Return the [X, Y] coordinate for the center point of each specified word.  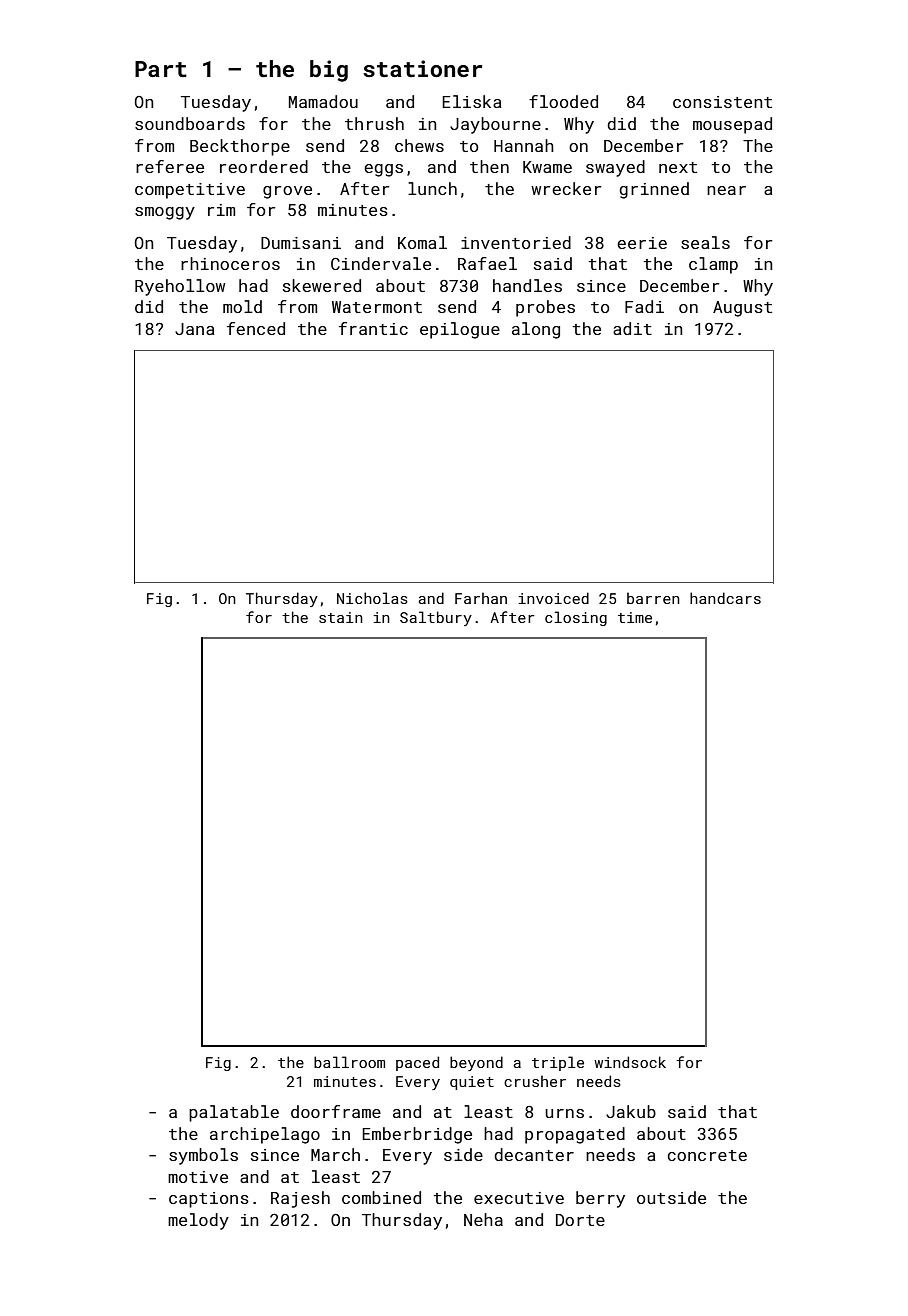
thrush [374, 123]
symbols [203, 1156]
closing [576, 618]
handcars [725, 598]
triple [558, 1063]
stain [341, 617]
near [726, 190]
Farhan [481, 598]
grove [287, 192]
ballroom [349, 1062]
